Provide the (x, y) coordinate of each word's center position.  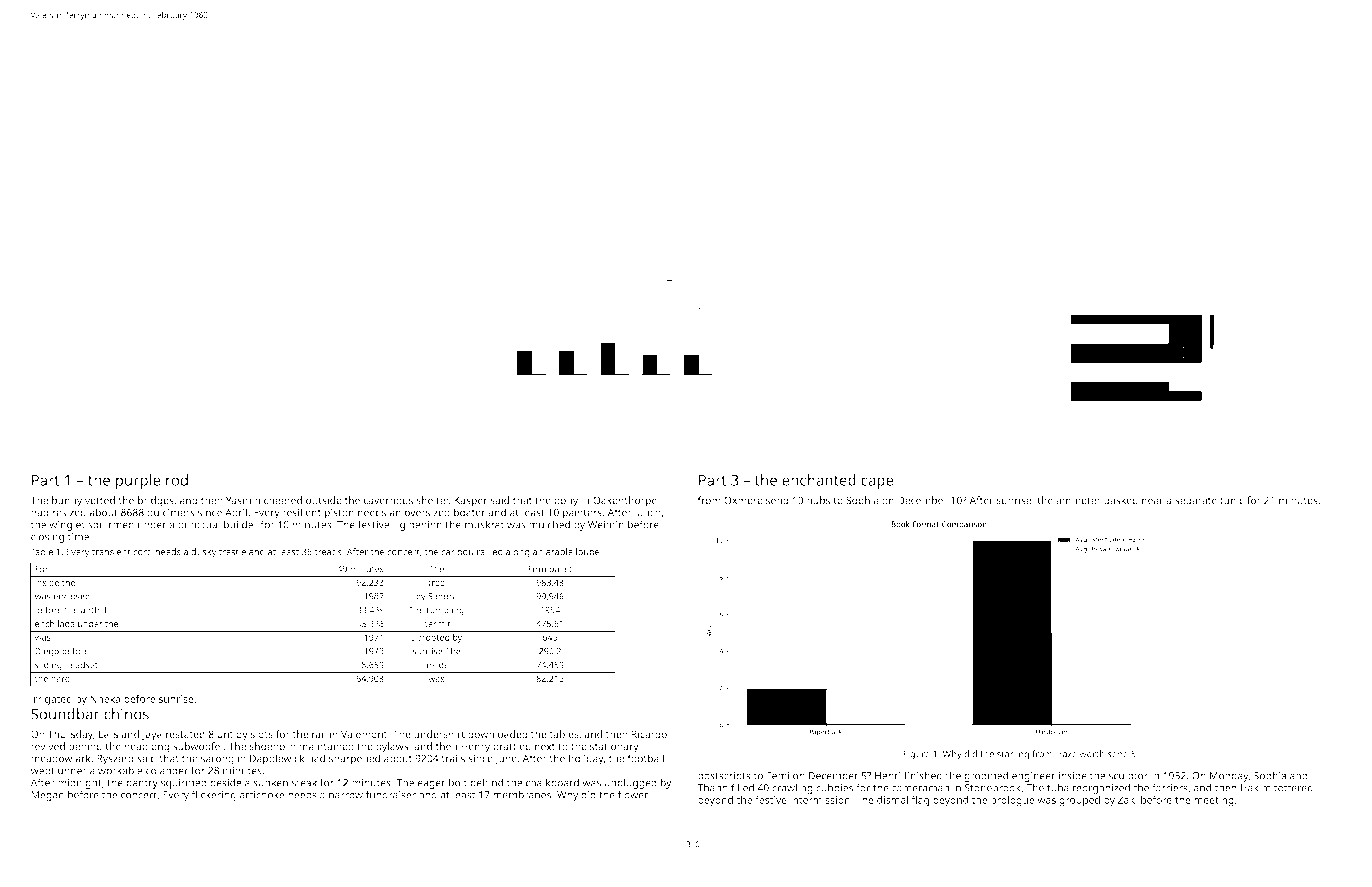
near (1153, 501)
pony (566, 502)
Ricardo (649, 734)
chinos (126, 714)
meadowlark (61, 758)
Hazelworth (1080, 754)
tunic (1232, 500)
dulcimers (171, 512)
